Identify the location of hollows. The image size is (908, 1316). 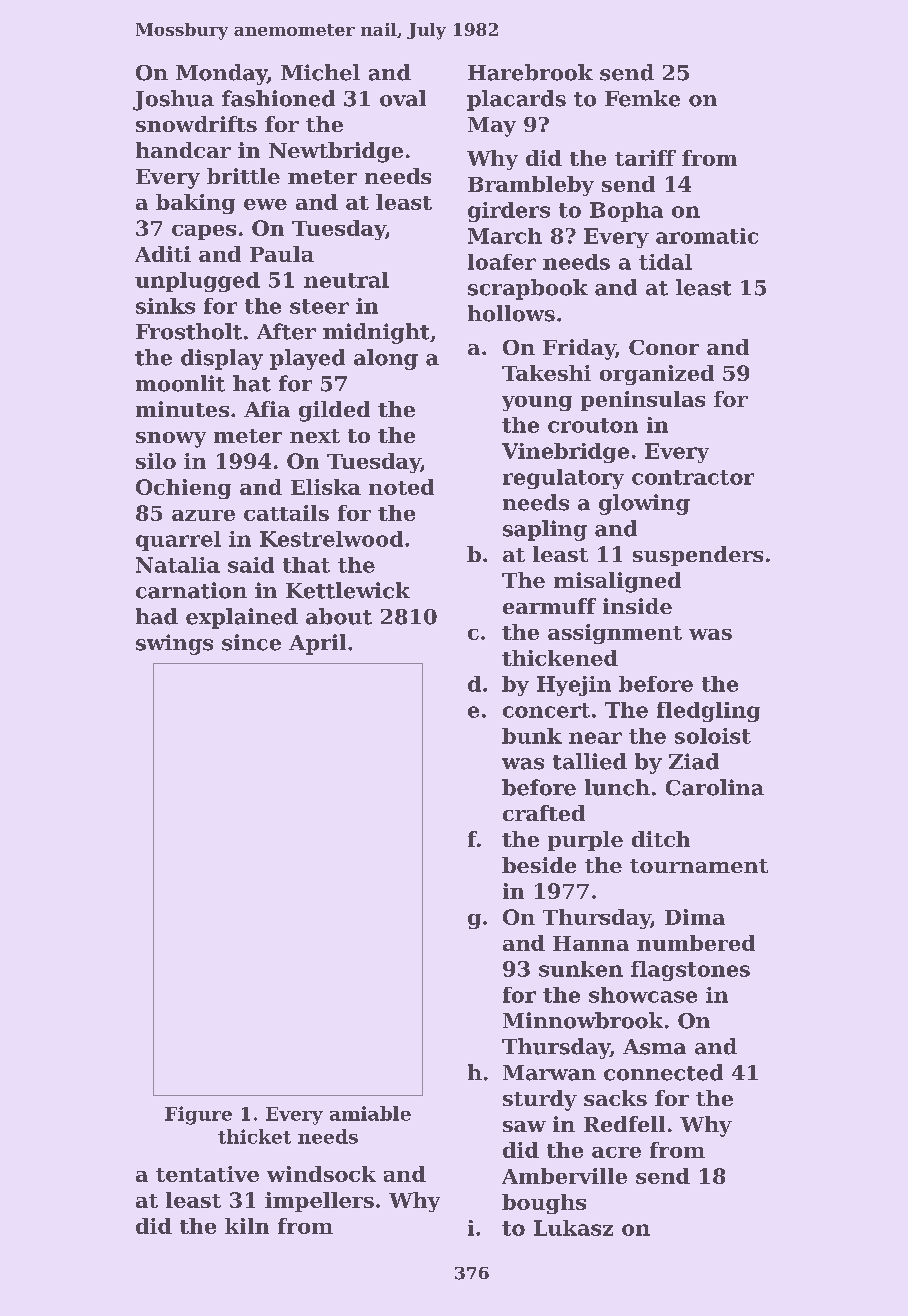
(511, 313).
